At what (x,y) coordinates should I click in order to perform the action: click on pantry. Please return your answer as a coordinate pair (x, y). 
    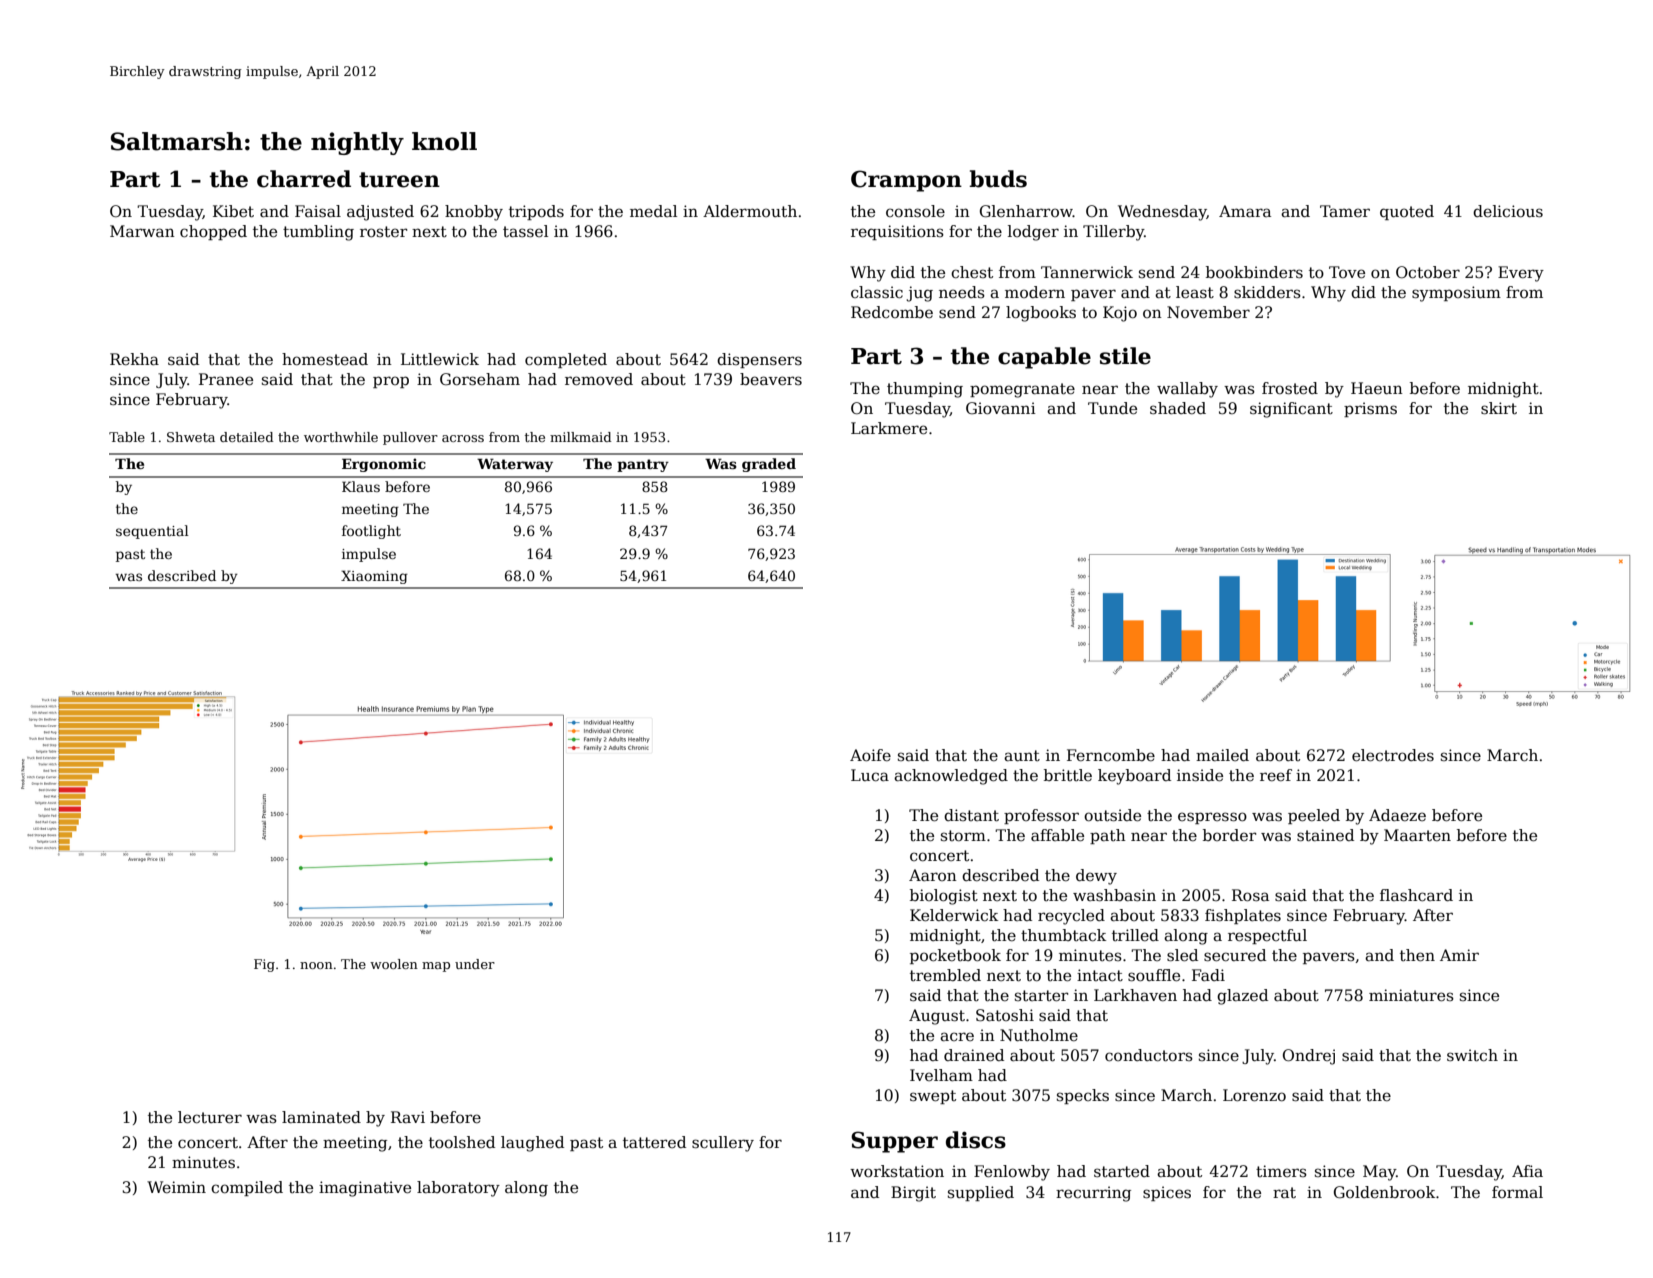
    Looking at the image, I should click on (643, 465).
